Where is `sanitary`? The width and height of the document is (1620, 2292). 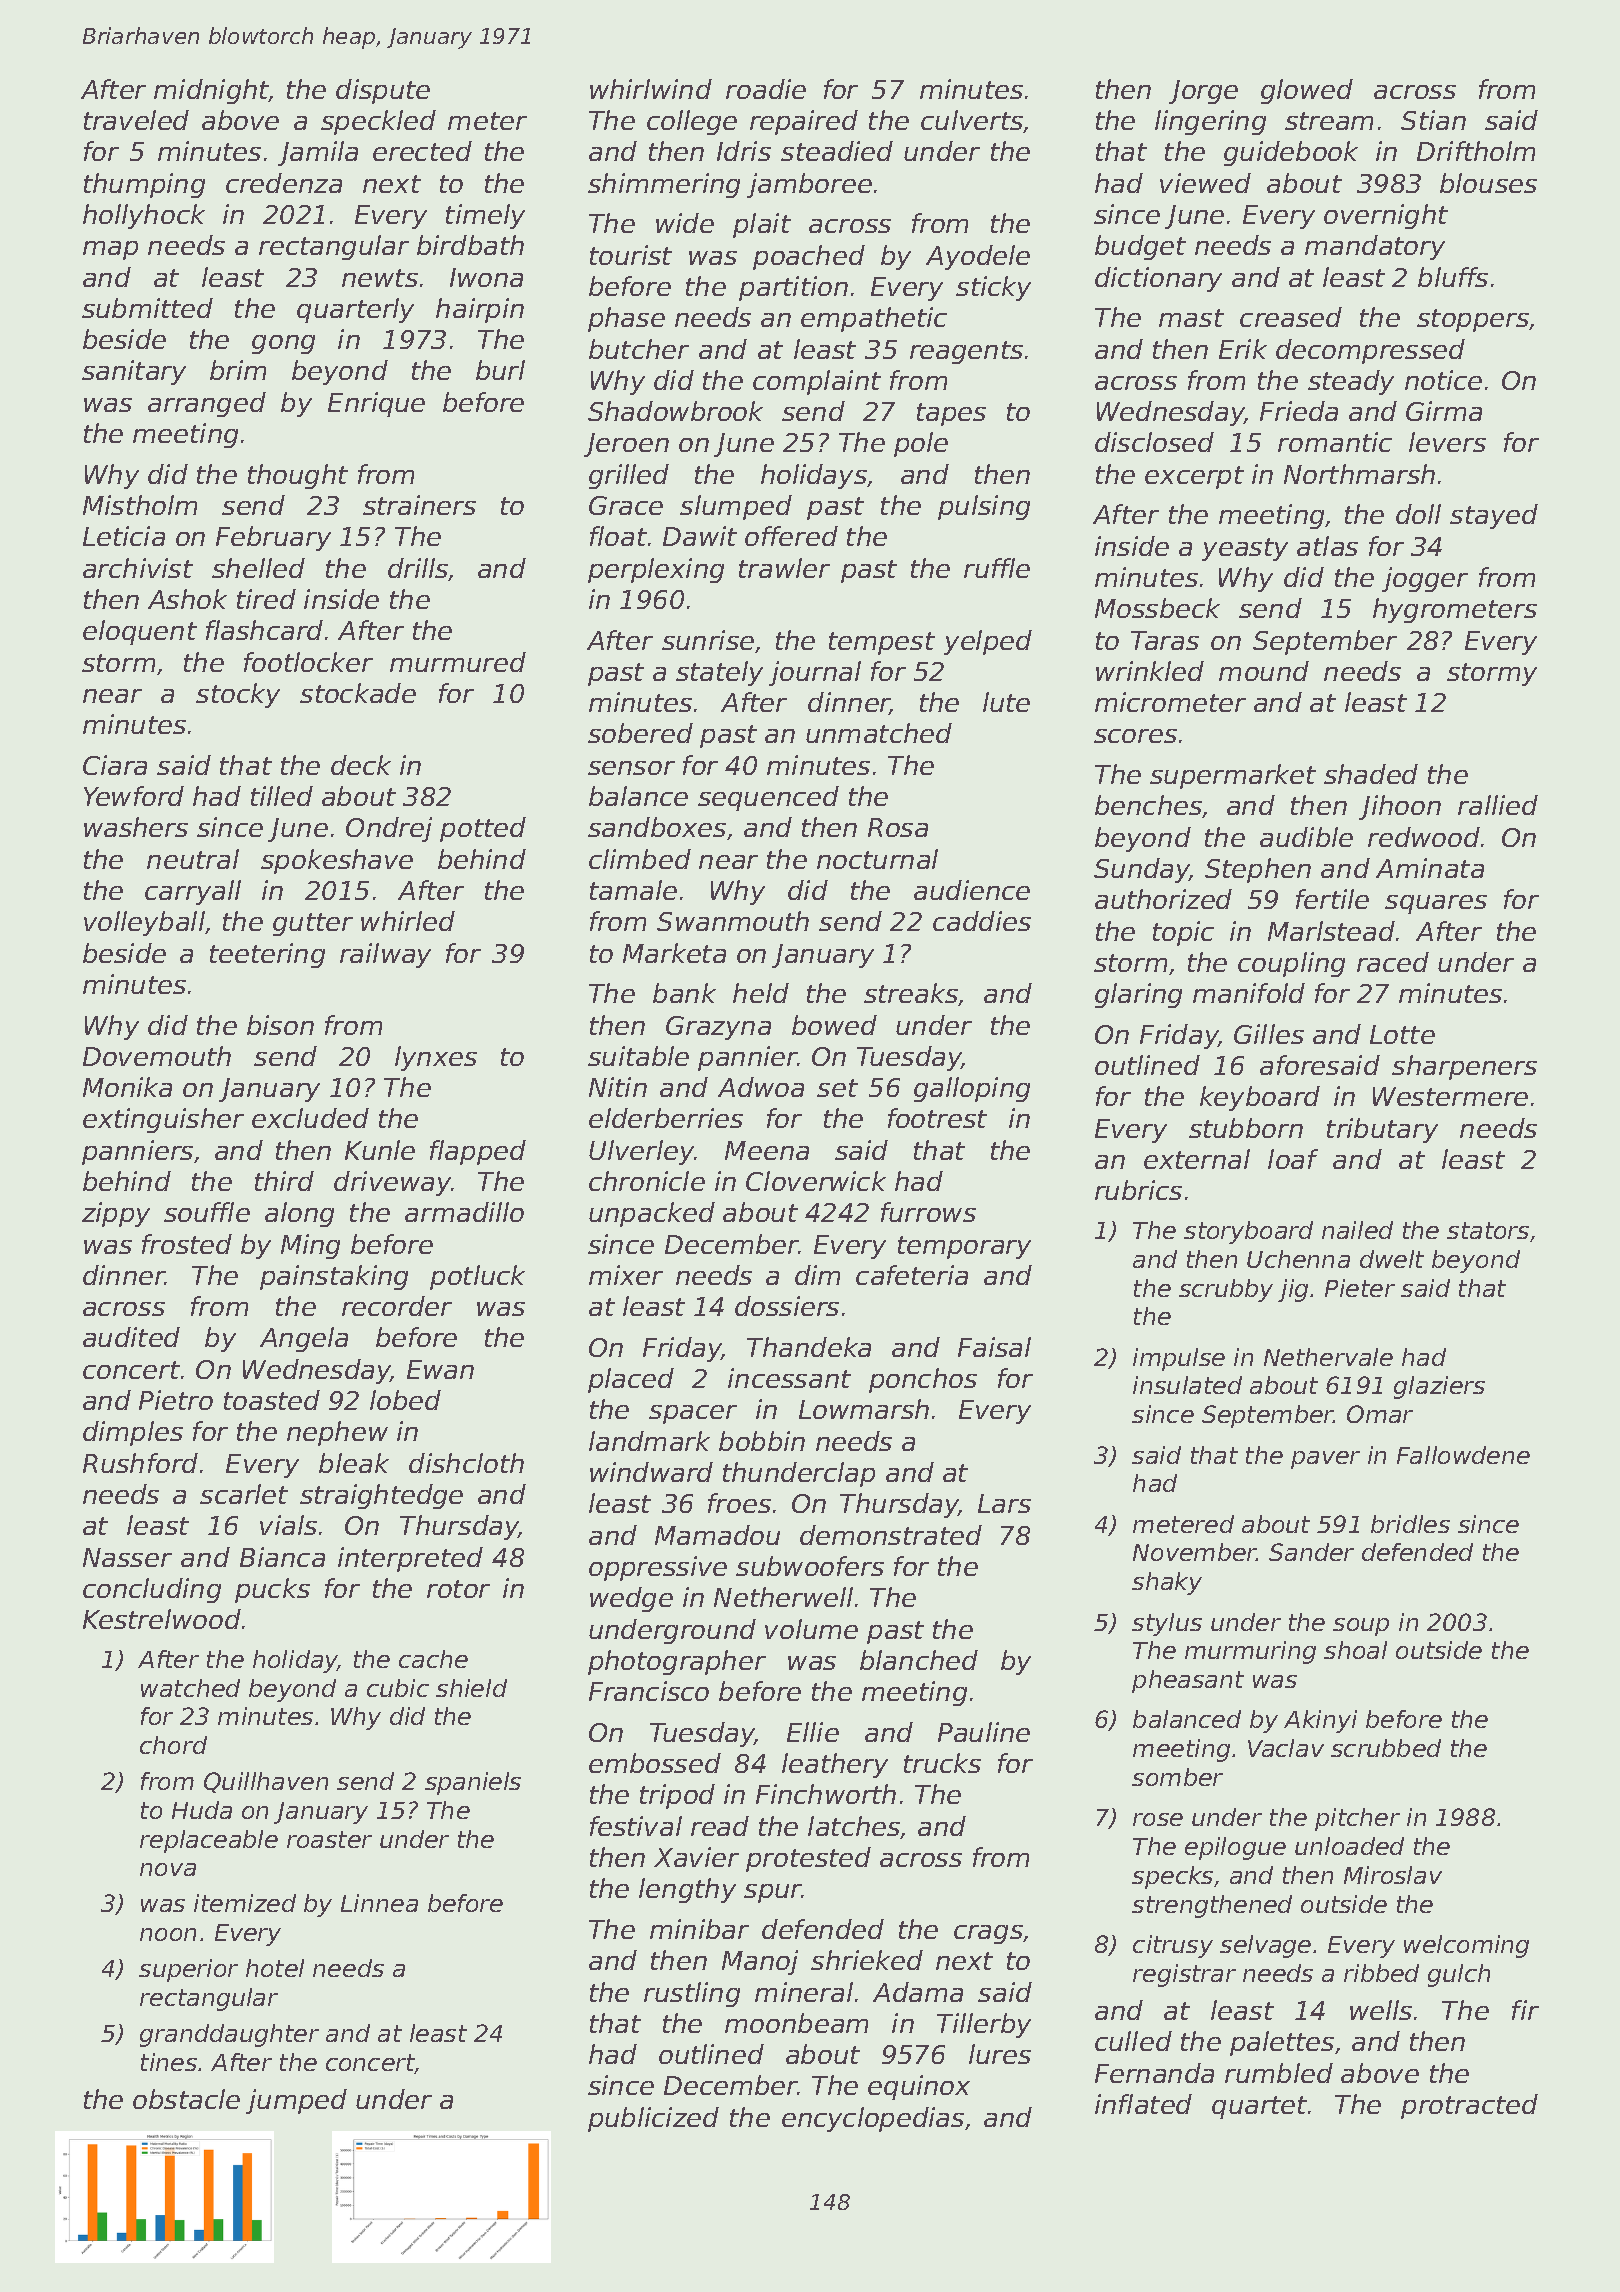 sanitary is located at coordinates (134, 372).
